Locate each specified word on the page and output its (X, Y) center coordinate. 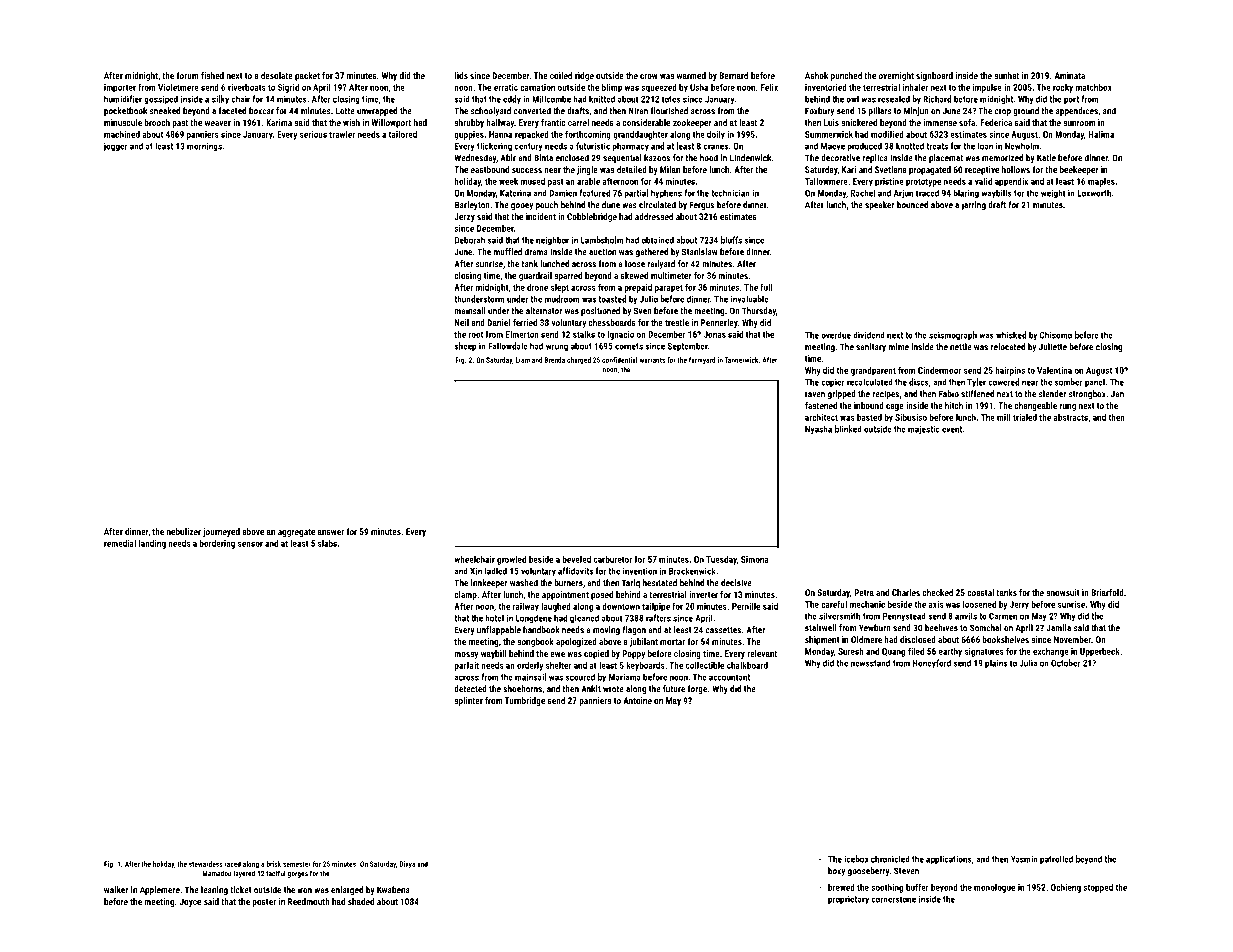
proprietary (848, 900)
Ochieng (1066, 888)
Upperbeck (1100, 652)
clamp (465, 595)
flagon (634, 630)
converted (532, 111)
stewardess (206, 864)
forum (187, 75)
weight (1053, 194)
